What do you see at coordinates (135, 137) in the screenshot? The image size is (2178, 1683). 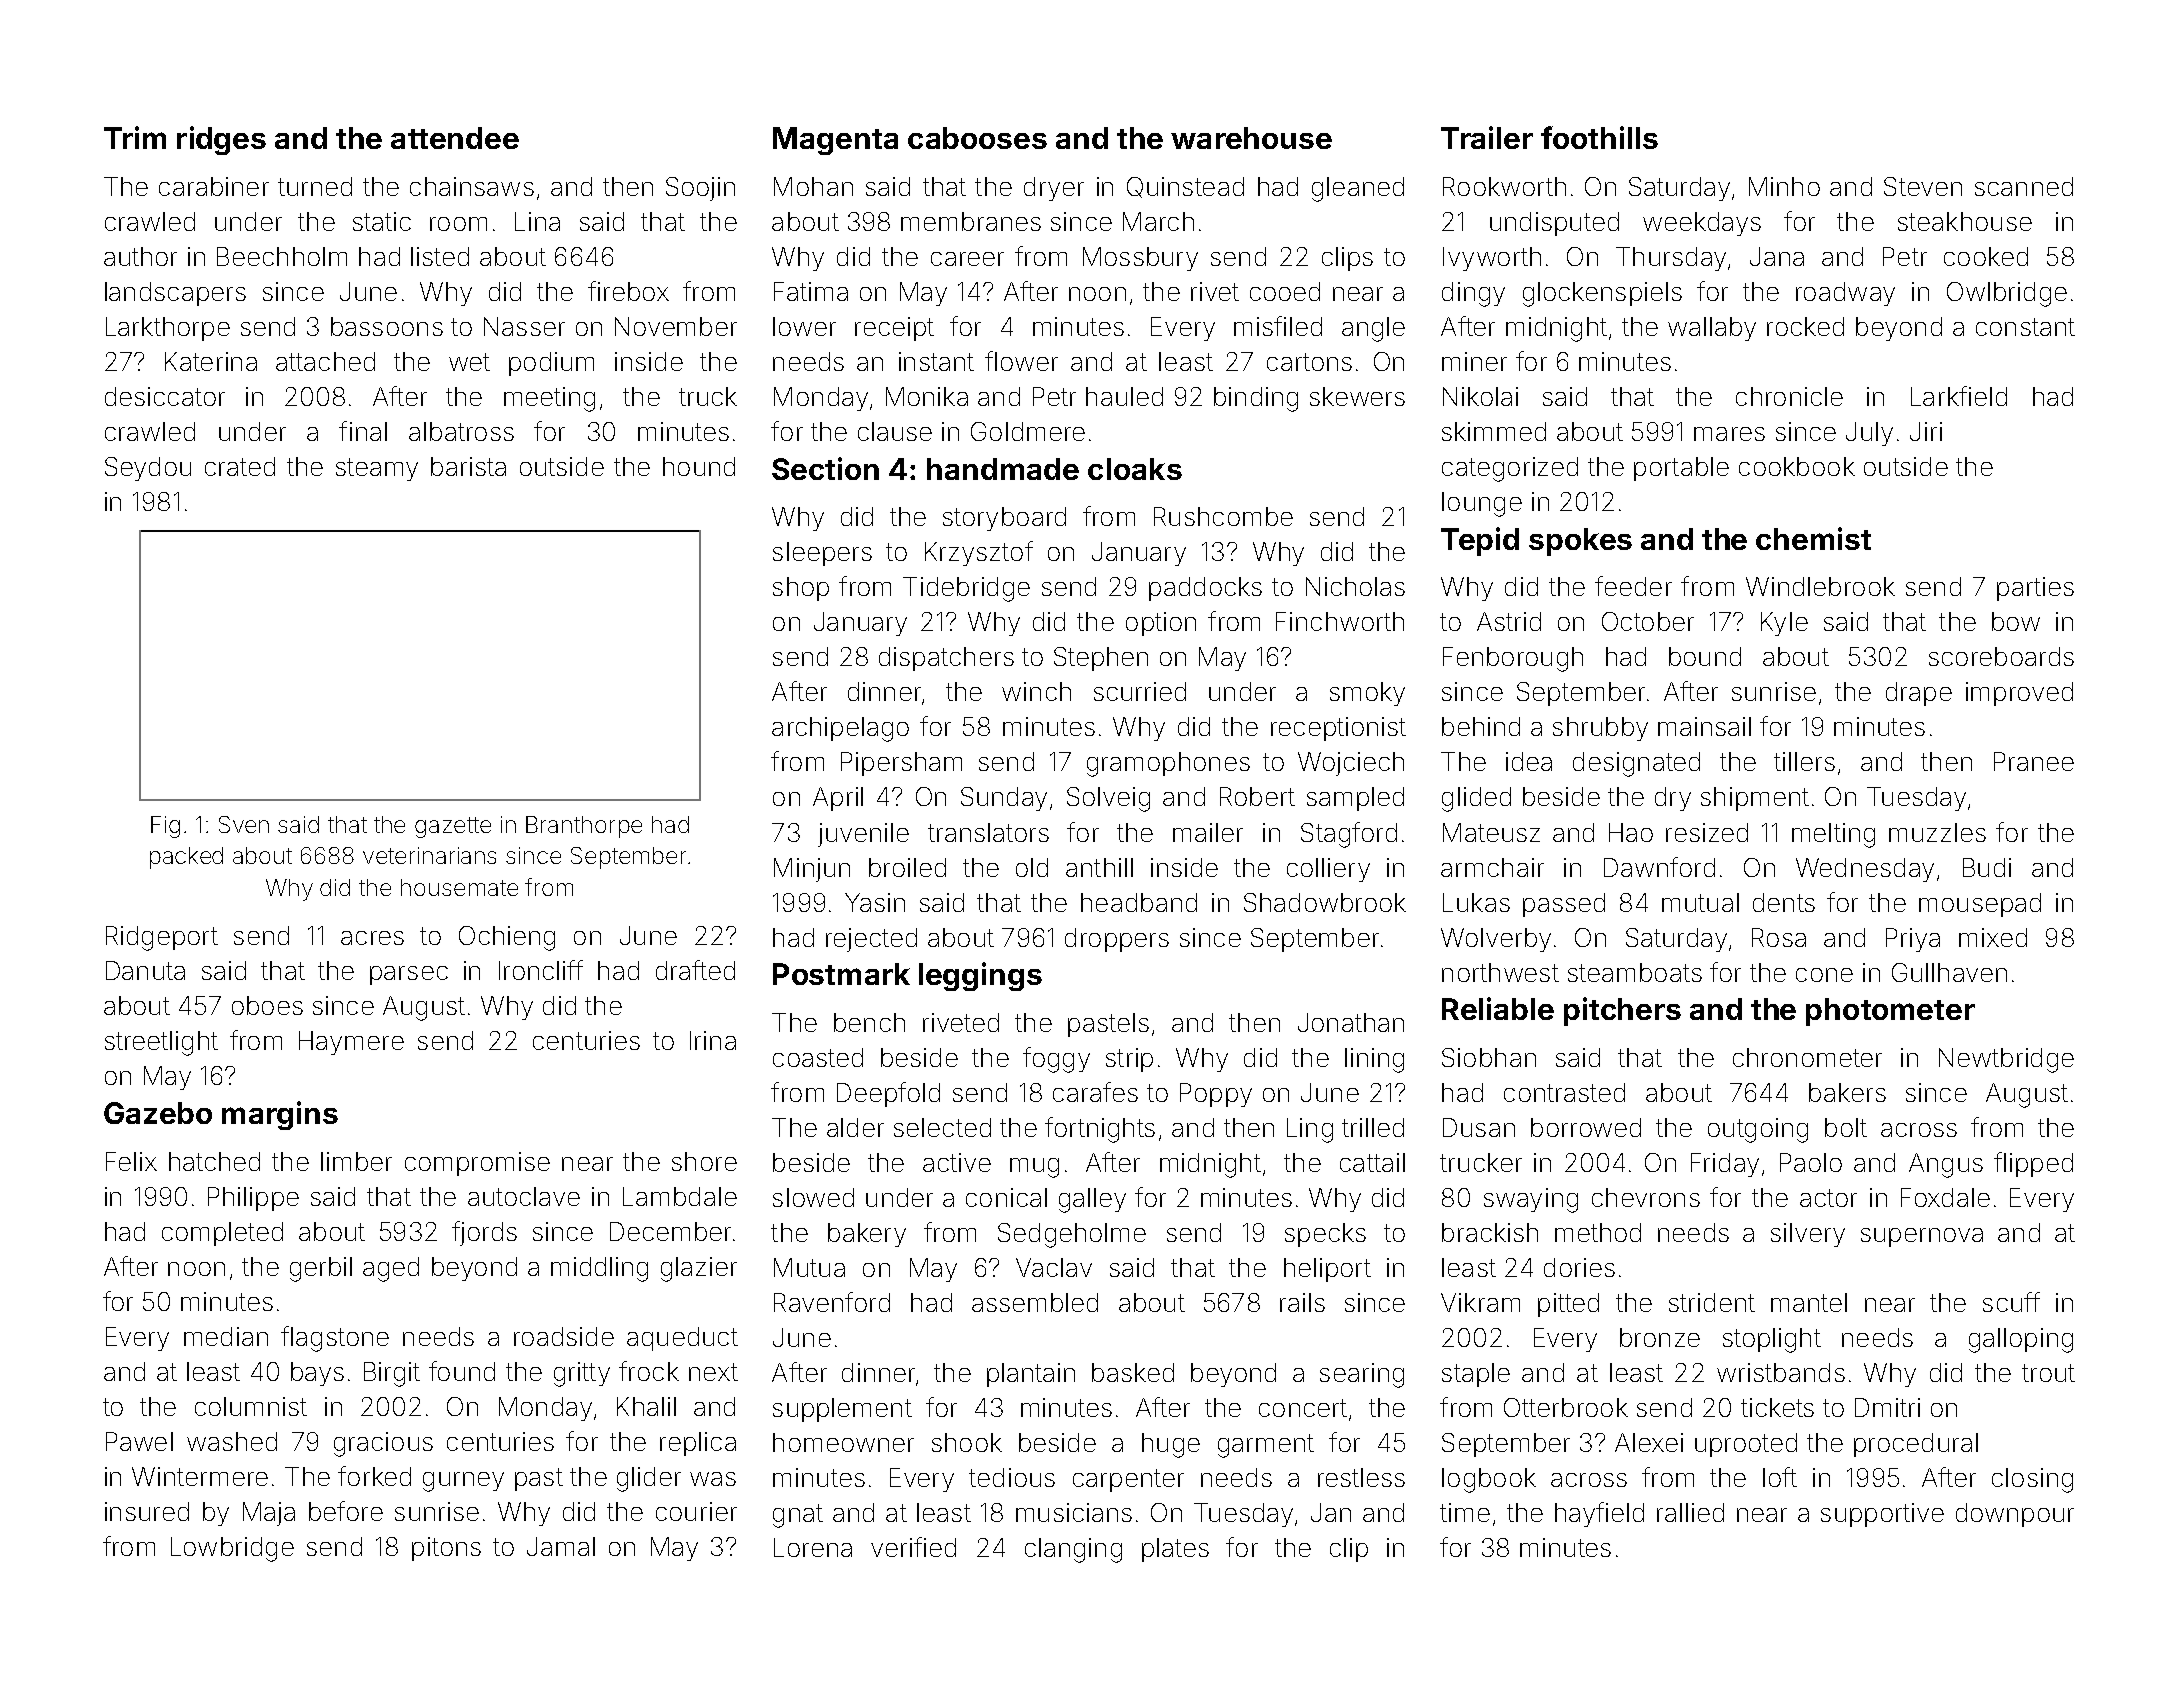 I see `Trim` at bounding box center [135, 137].
